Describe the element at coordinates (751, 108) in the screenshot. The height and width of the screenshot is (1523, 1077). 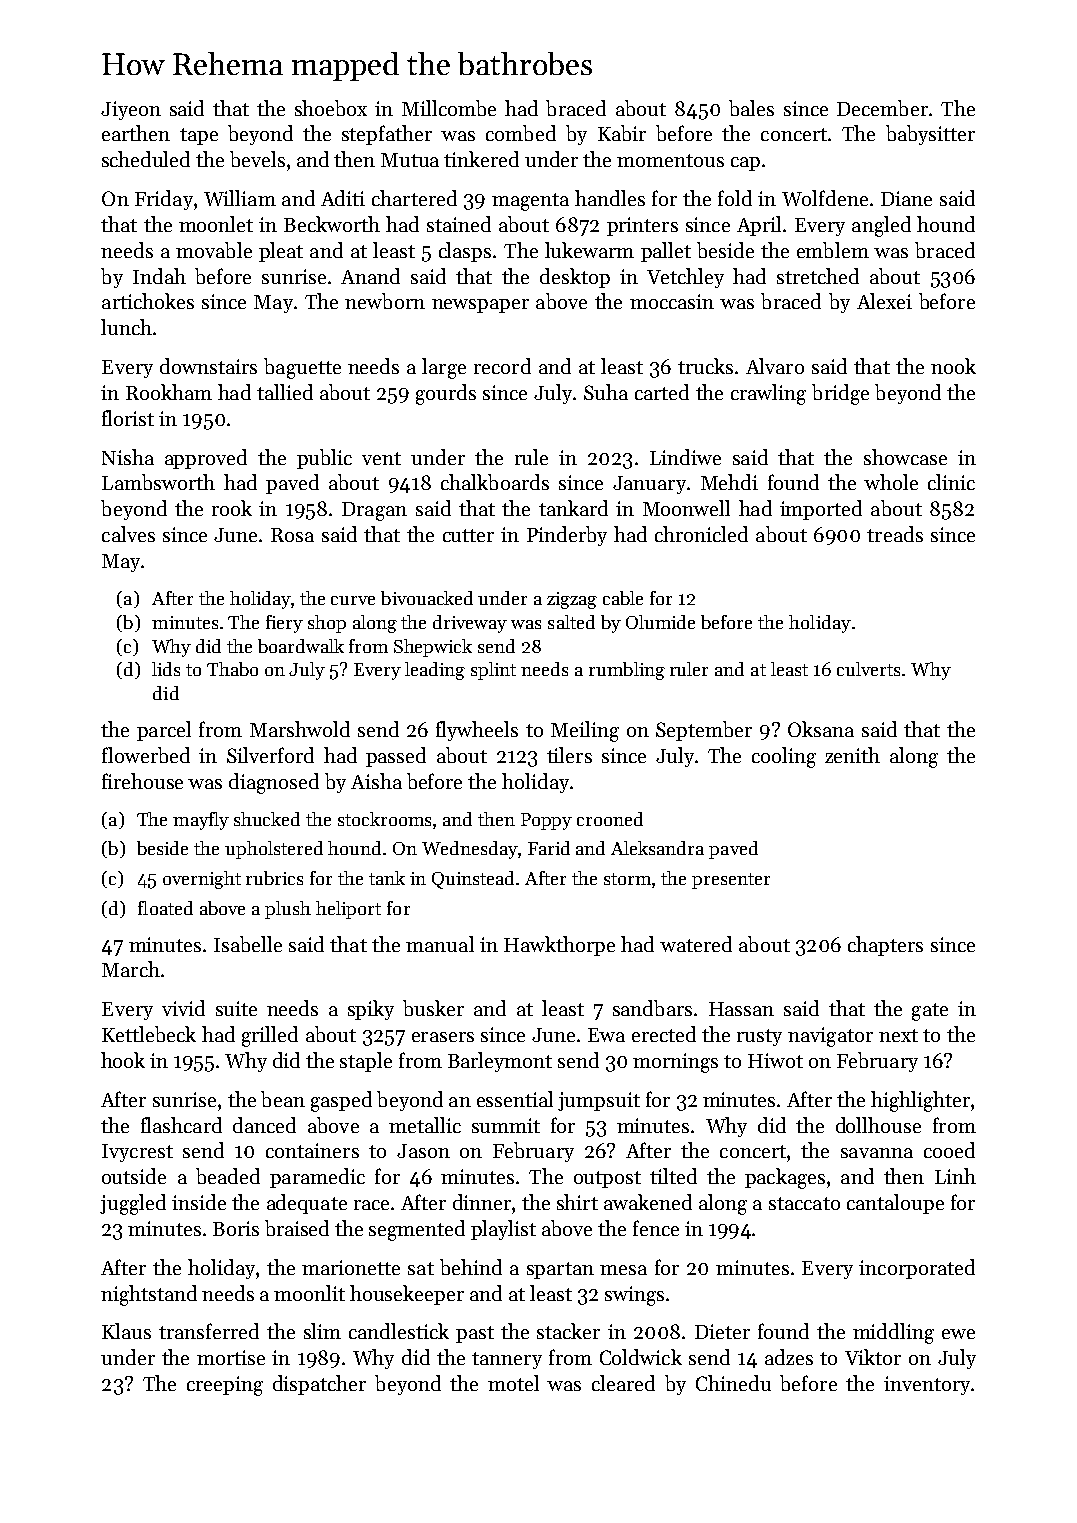
I see `bales` at that location.
